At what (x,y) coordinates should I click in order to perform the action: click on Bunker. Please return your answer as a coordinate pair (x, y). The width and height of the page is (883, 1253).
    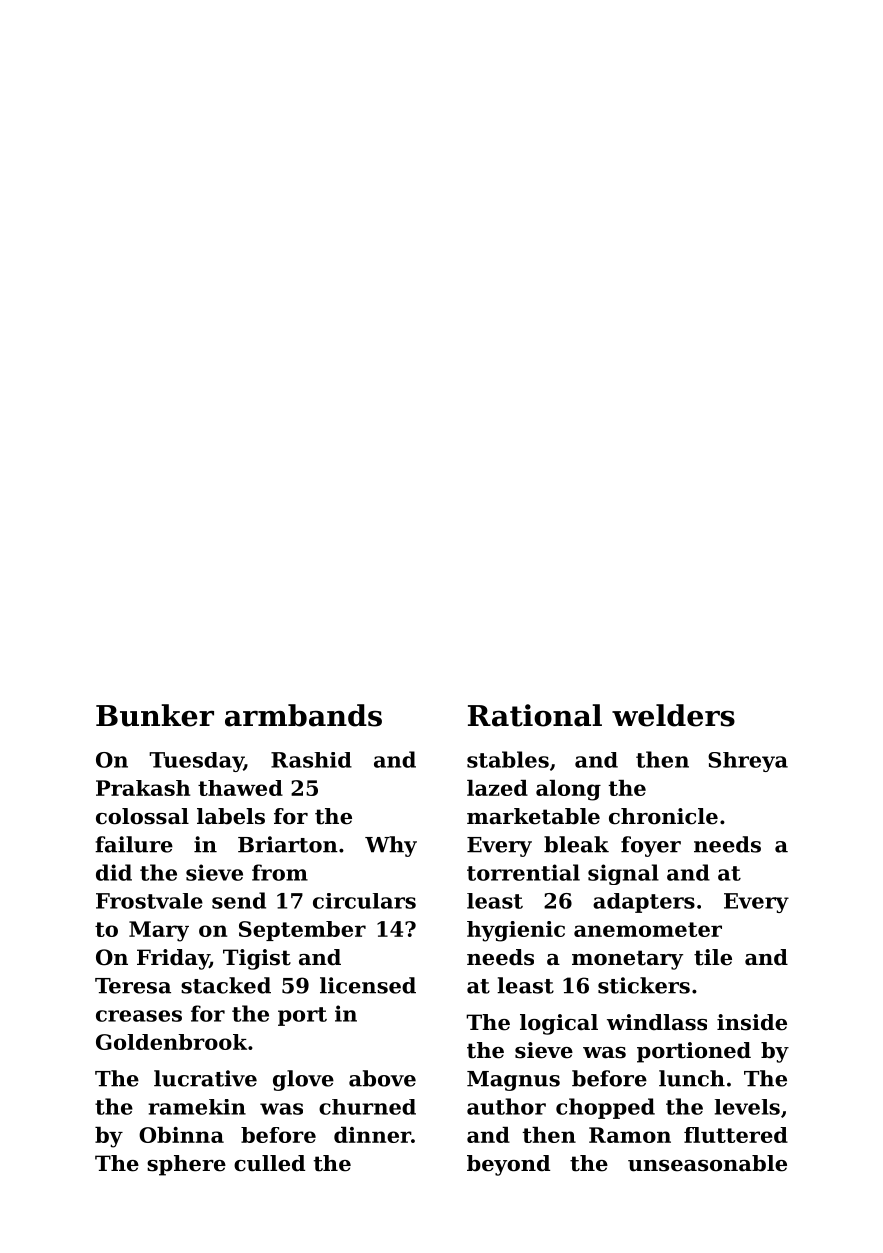
    Looking at the image, I should click on (155, 715).
